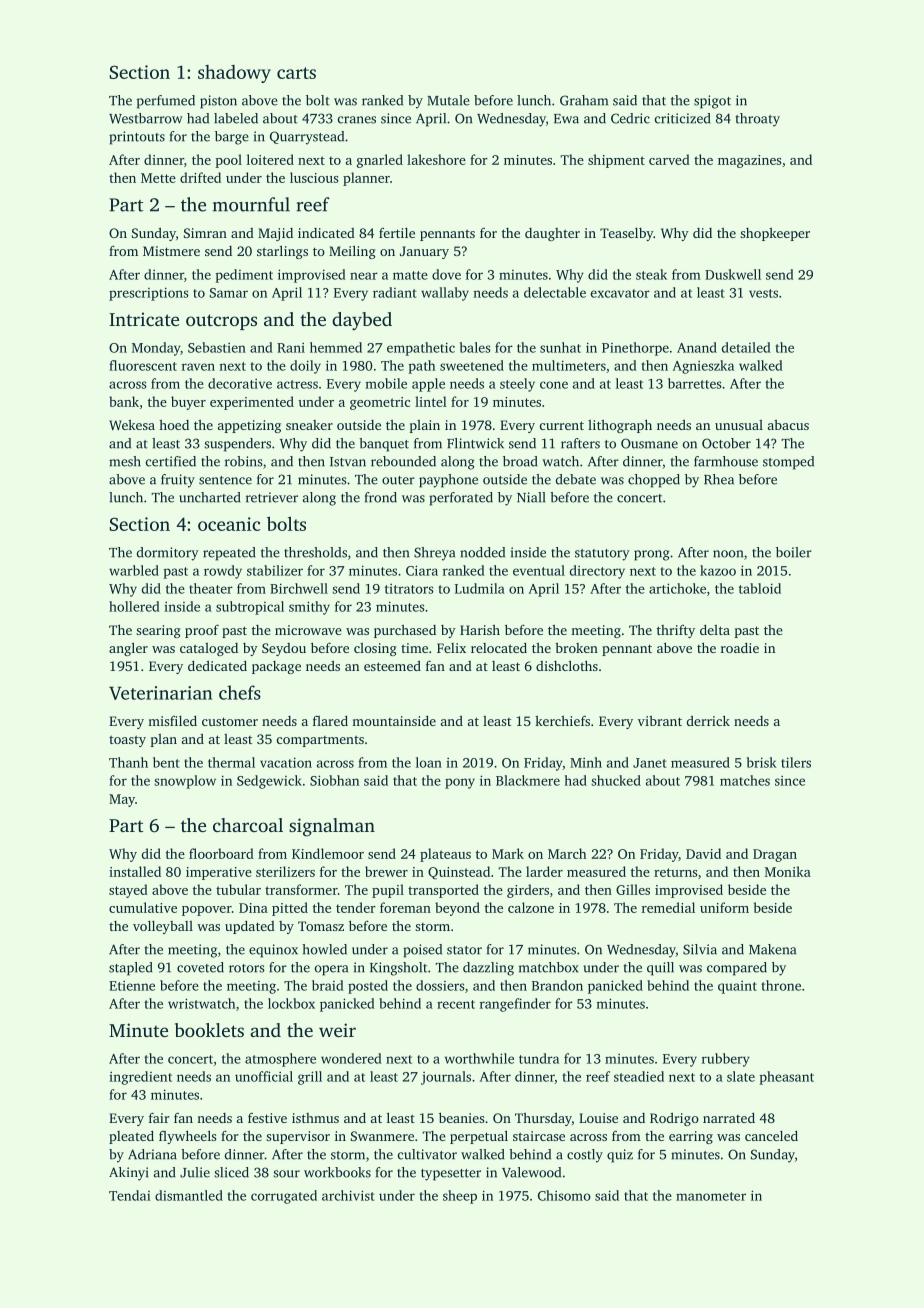  What do you see at coordinates (788, 425) in the image?
I see `abacus` at bounding box center [788, 425].
